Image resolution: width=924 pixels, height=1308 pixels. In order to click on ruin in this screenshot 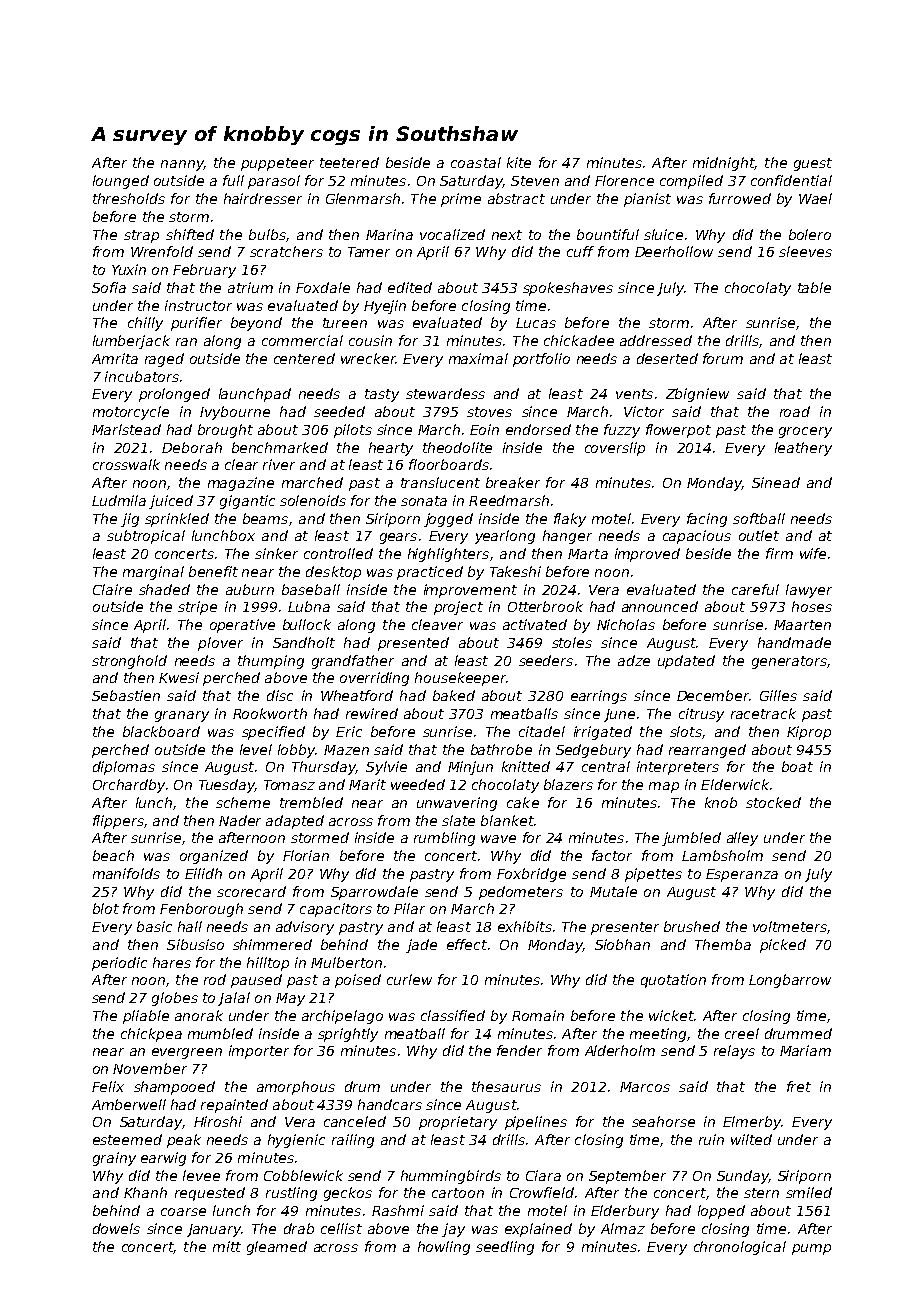, I will do `click(711, 1139)`.
